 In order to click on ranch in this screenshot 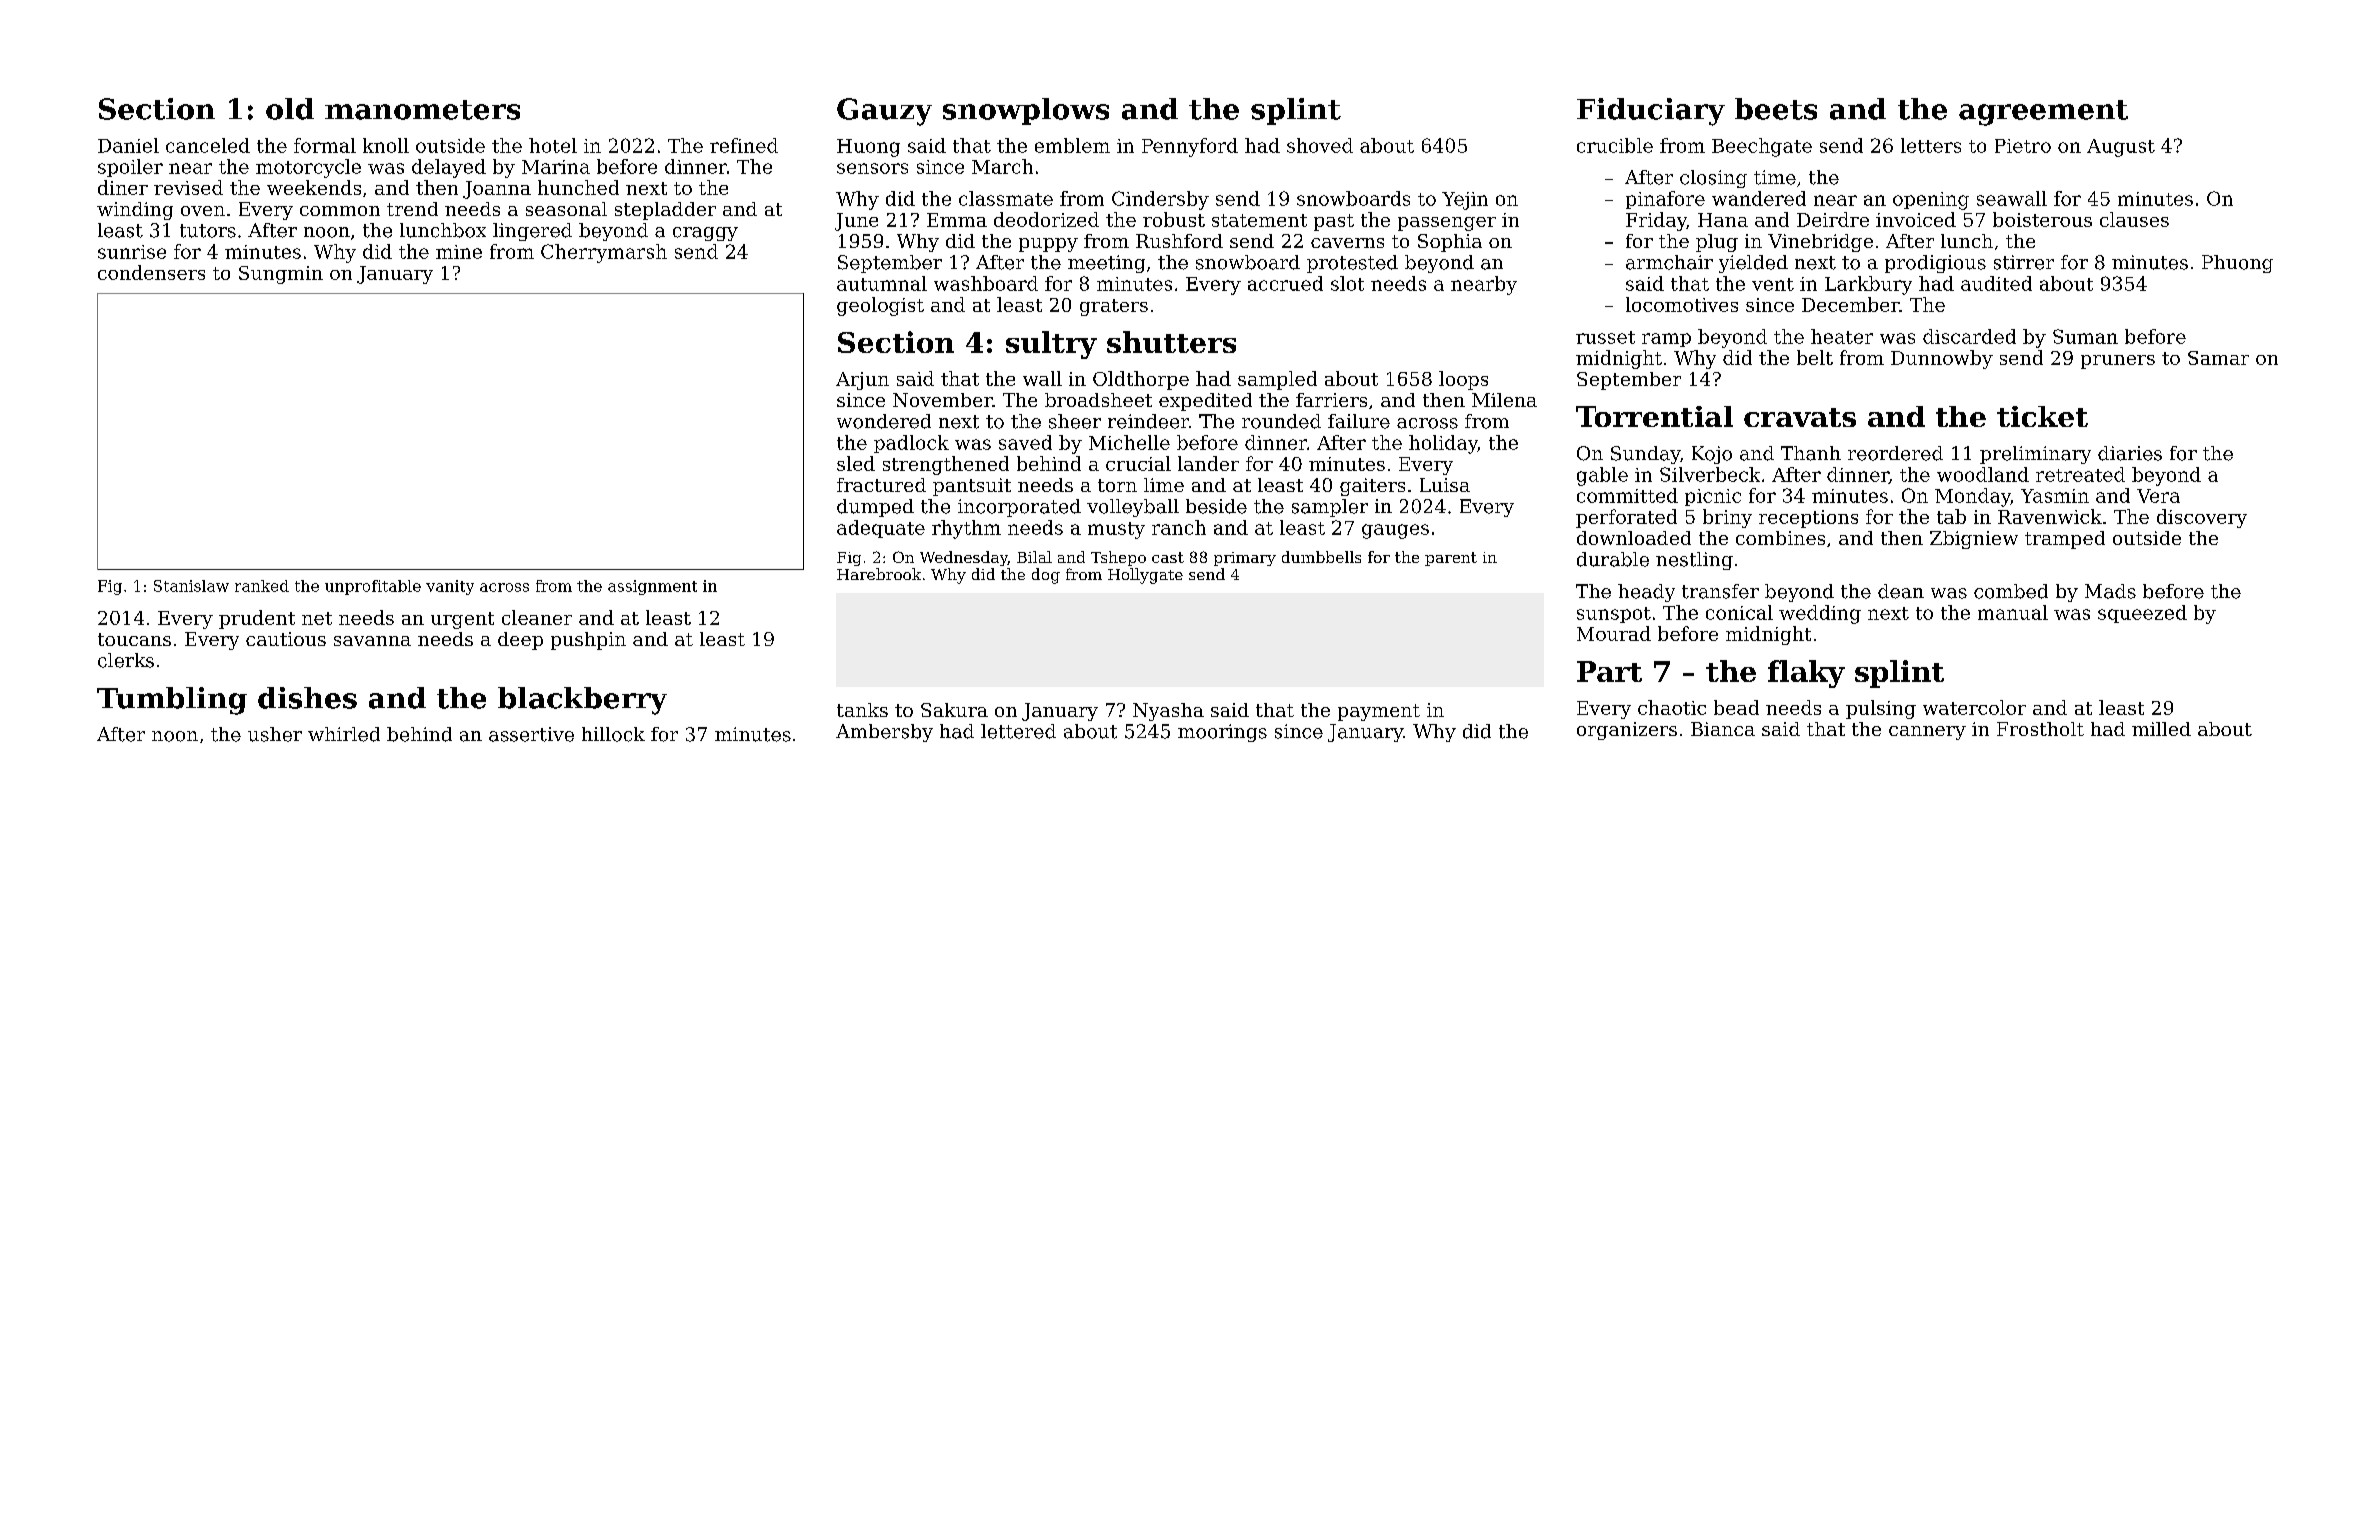, I will do `click(1179, 527)`.
